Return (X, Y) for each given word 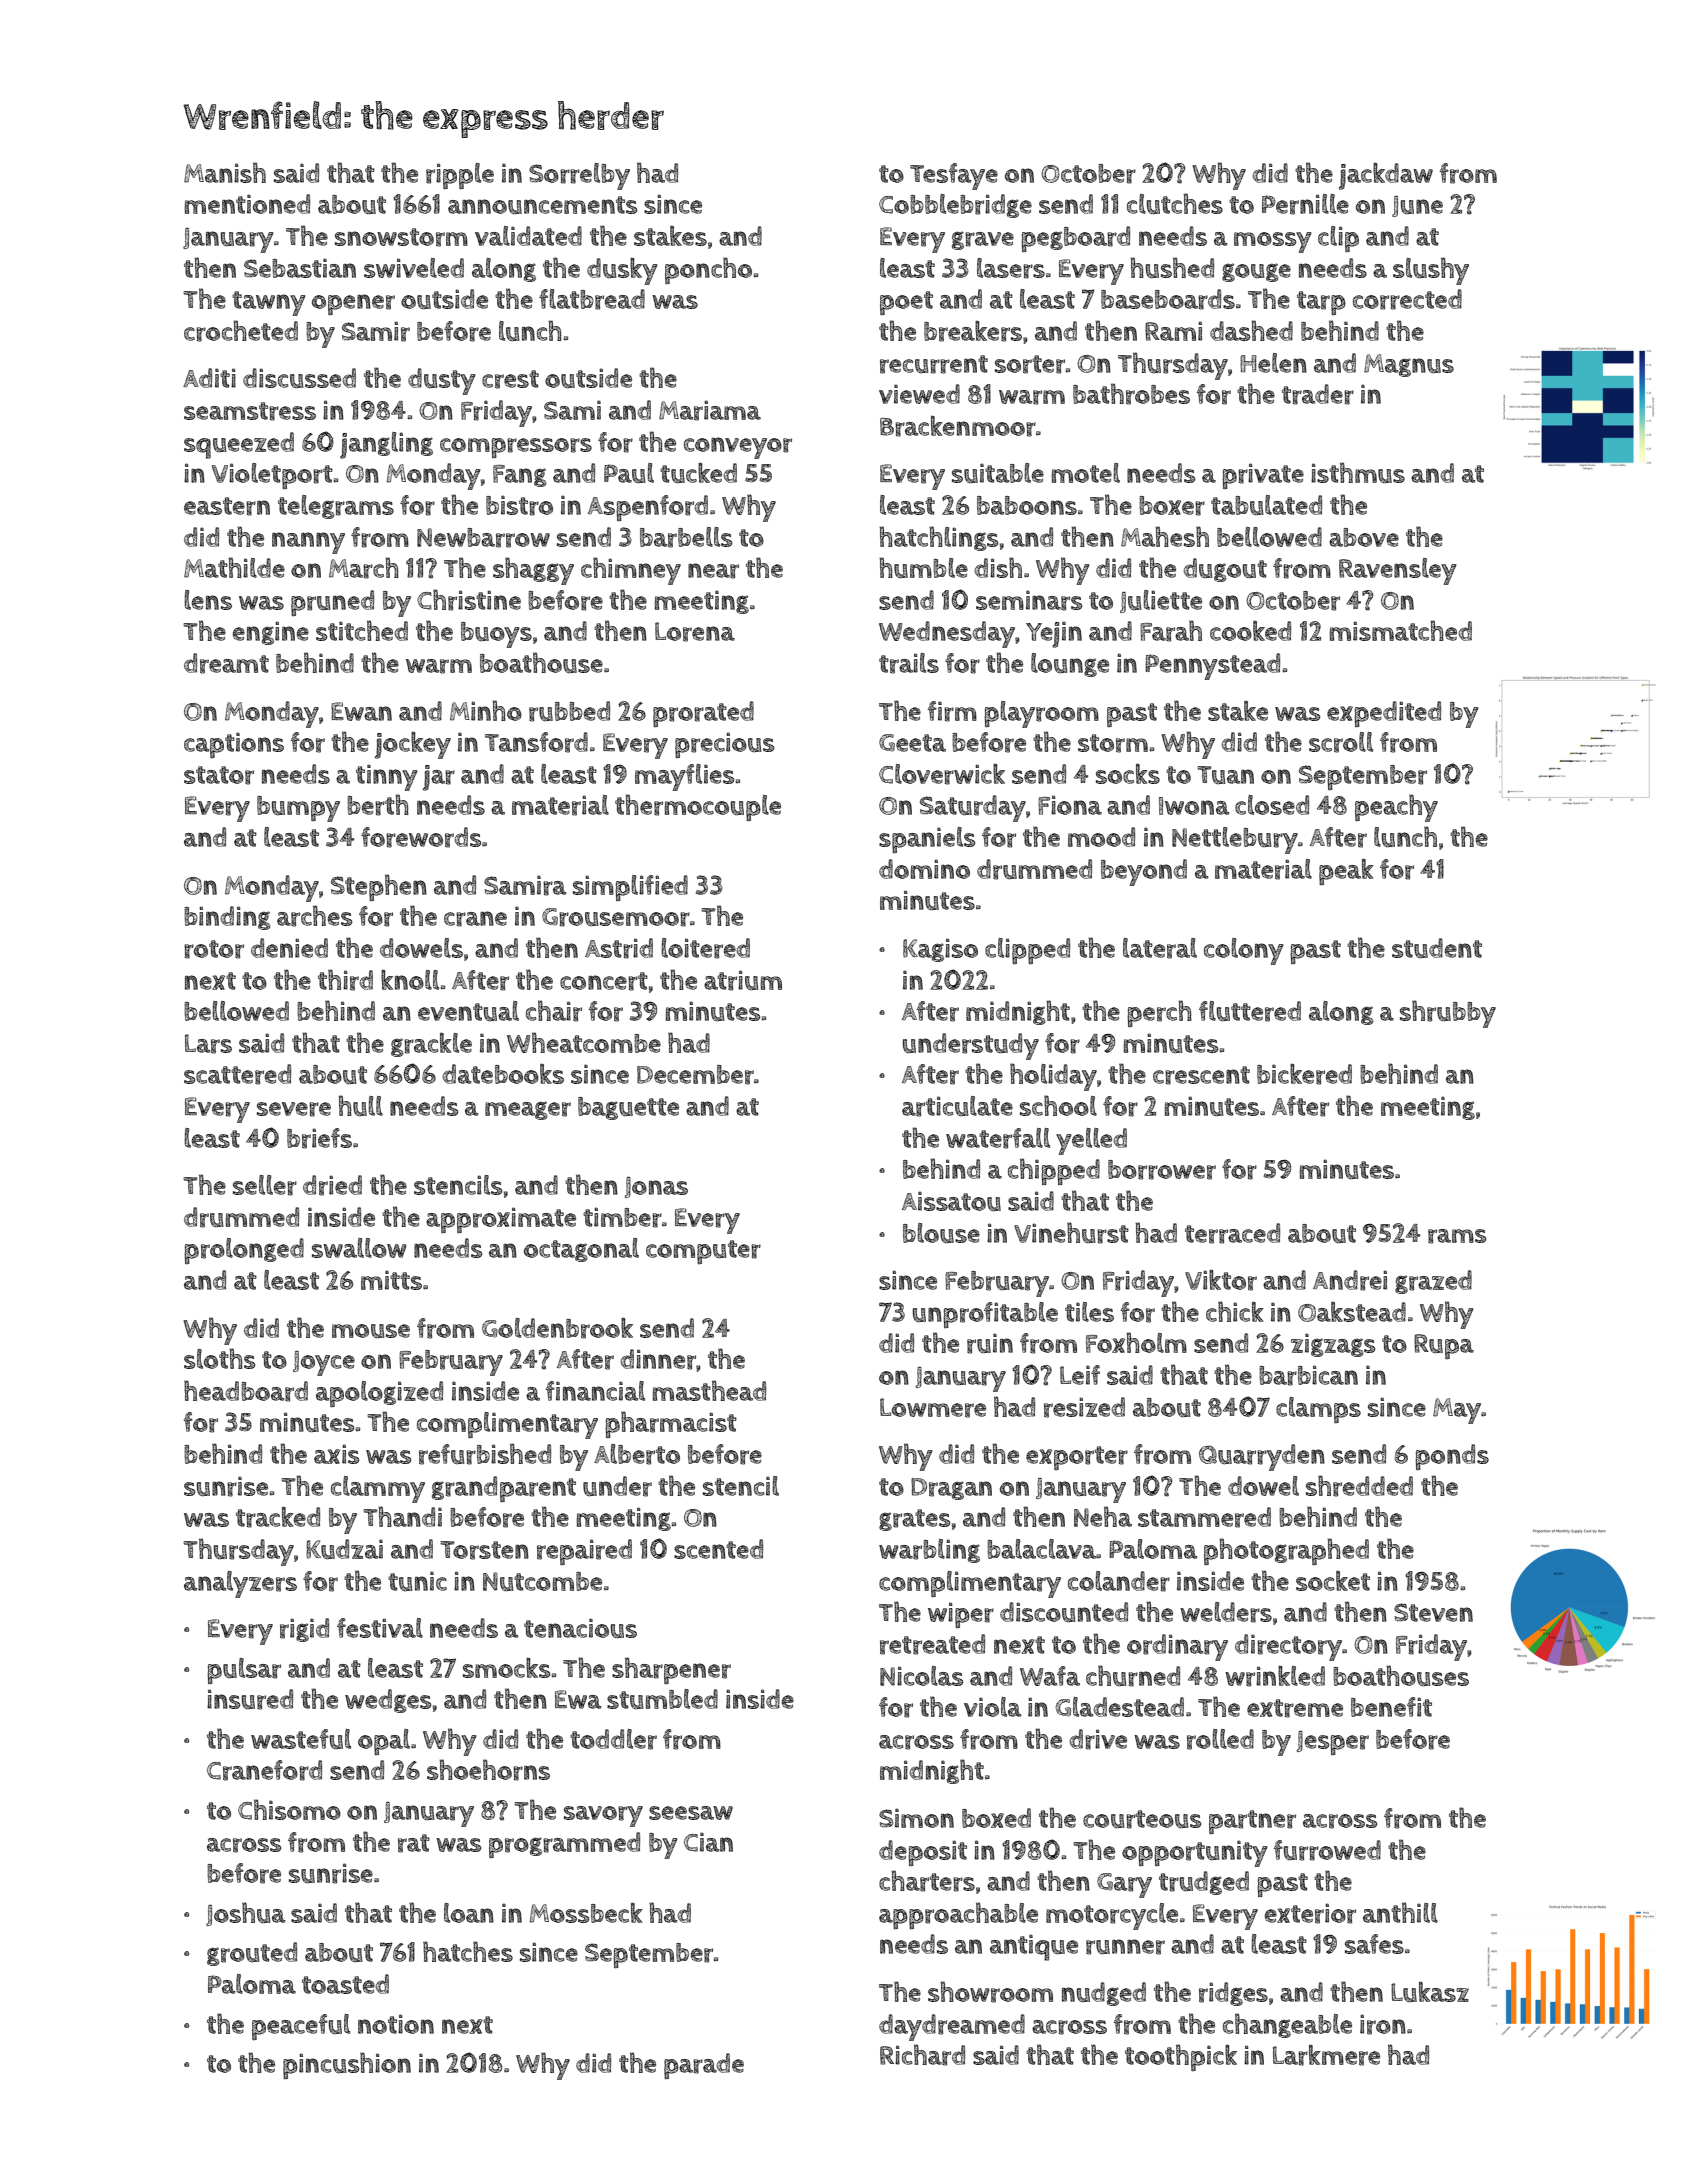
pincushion (347, 2065)
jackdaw (1386, 176)
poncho (708, 270)
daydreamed (952, 2027)
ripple (460, 176)
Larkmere (1326, 2055)
